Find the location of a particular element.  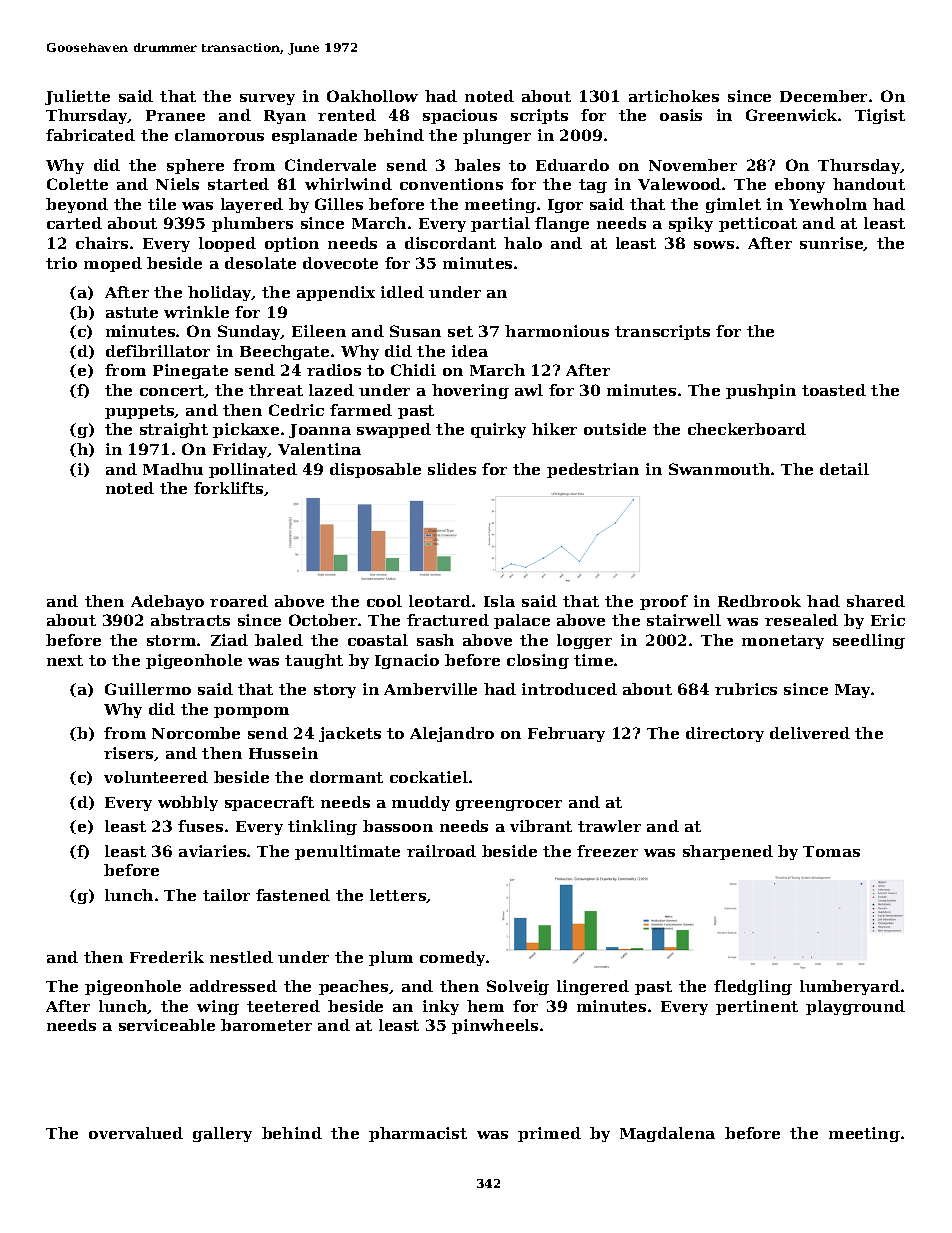

idled is located at coordinates (402, 292).
